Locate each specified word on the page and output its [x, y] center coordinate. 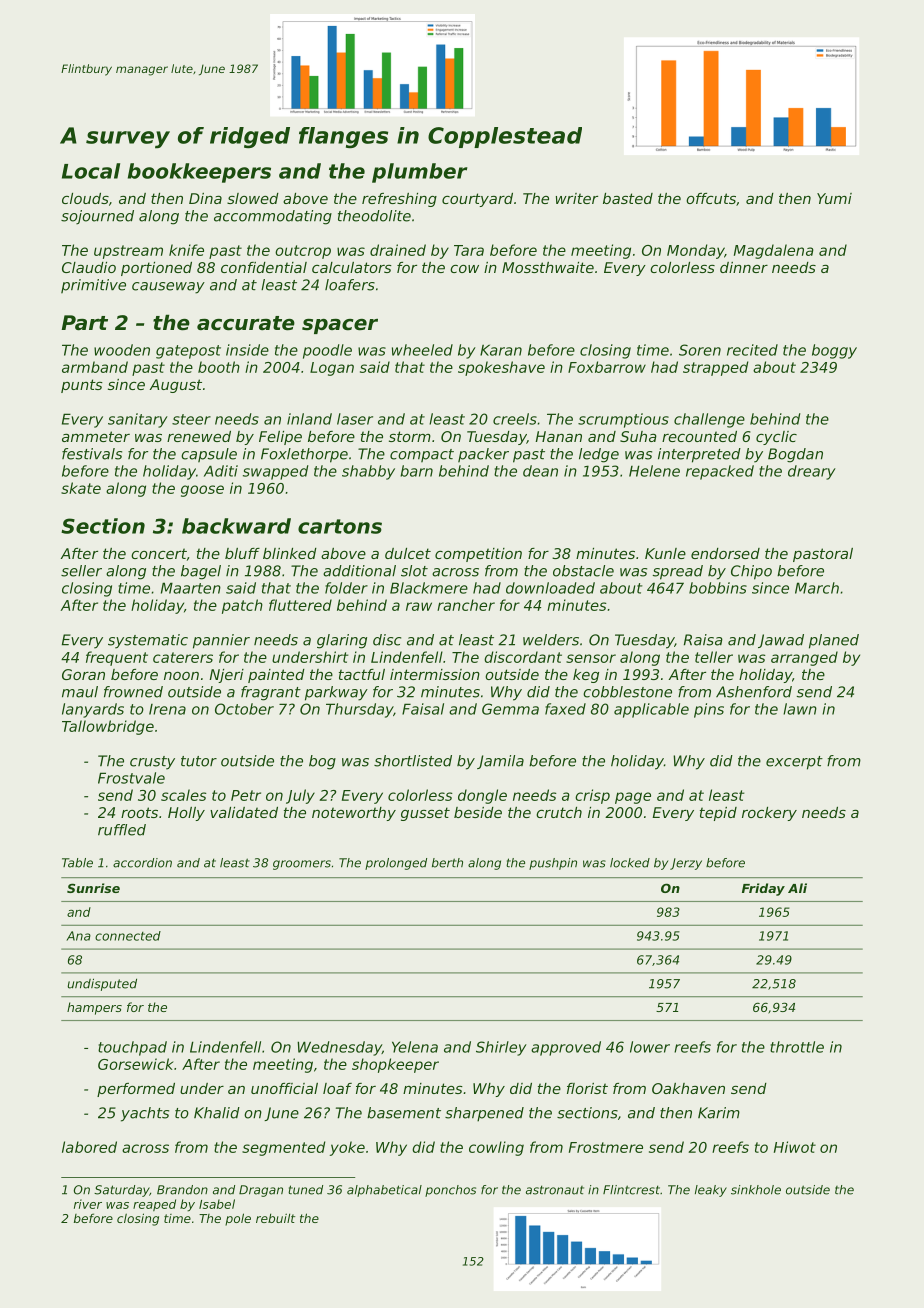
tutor [199, 761]
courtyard [477, 200]
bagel [201, 572]
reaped [154, 1205]
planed [834, 641]
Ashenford [754, 692]
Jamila [500, 762]
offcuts [711, 198]
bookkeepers [199, 173]
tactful [362, 674]
